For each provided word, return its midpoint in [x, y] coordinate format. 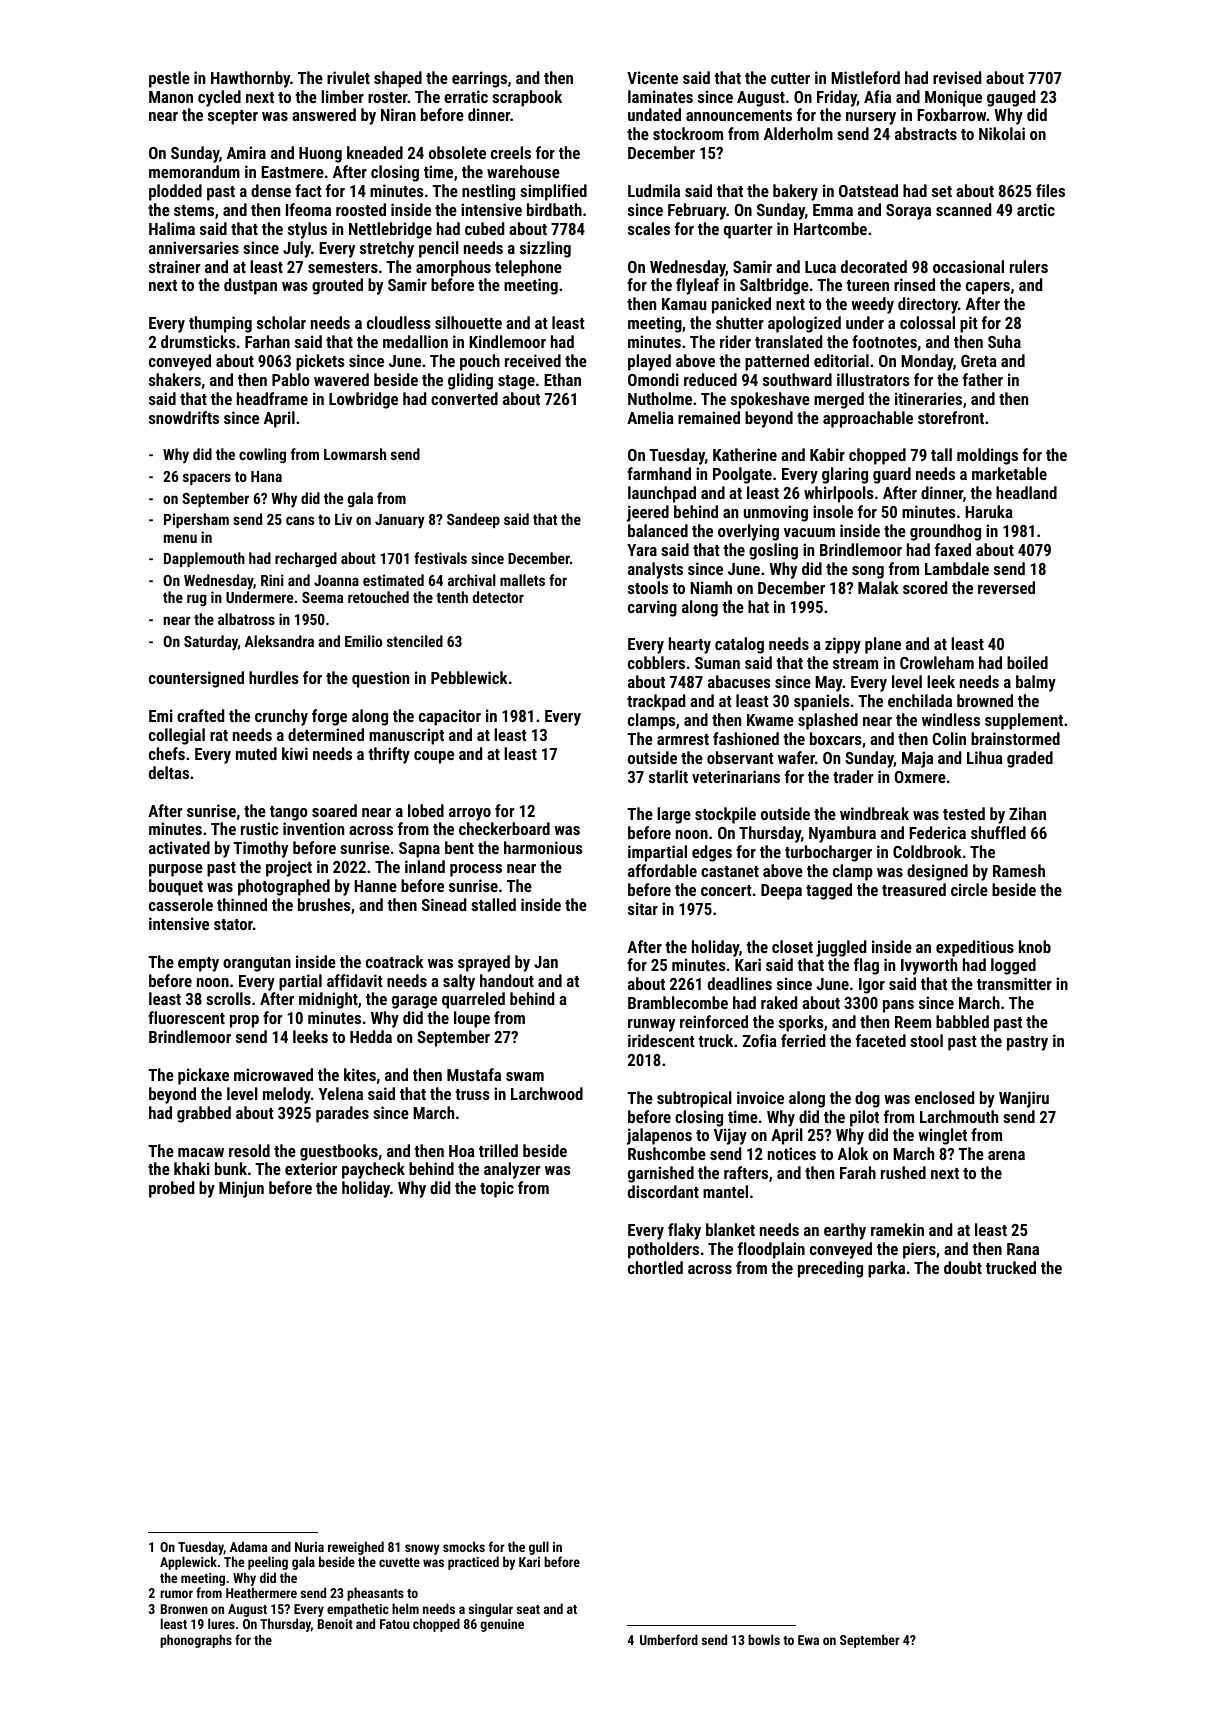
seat [528, 1609]
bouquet [176, 887]
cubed [484, 228]
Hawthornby [250, 79]
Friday [837, 98]
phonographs [196, 1641]
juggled [841, 948]
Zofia [760, 1040]
